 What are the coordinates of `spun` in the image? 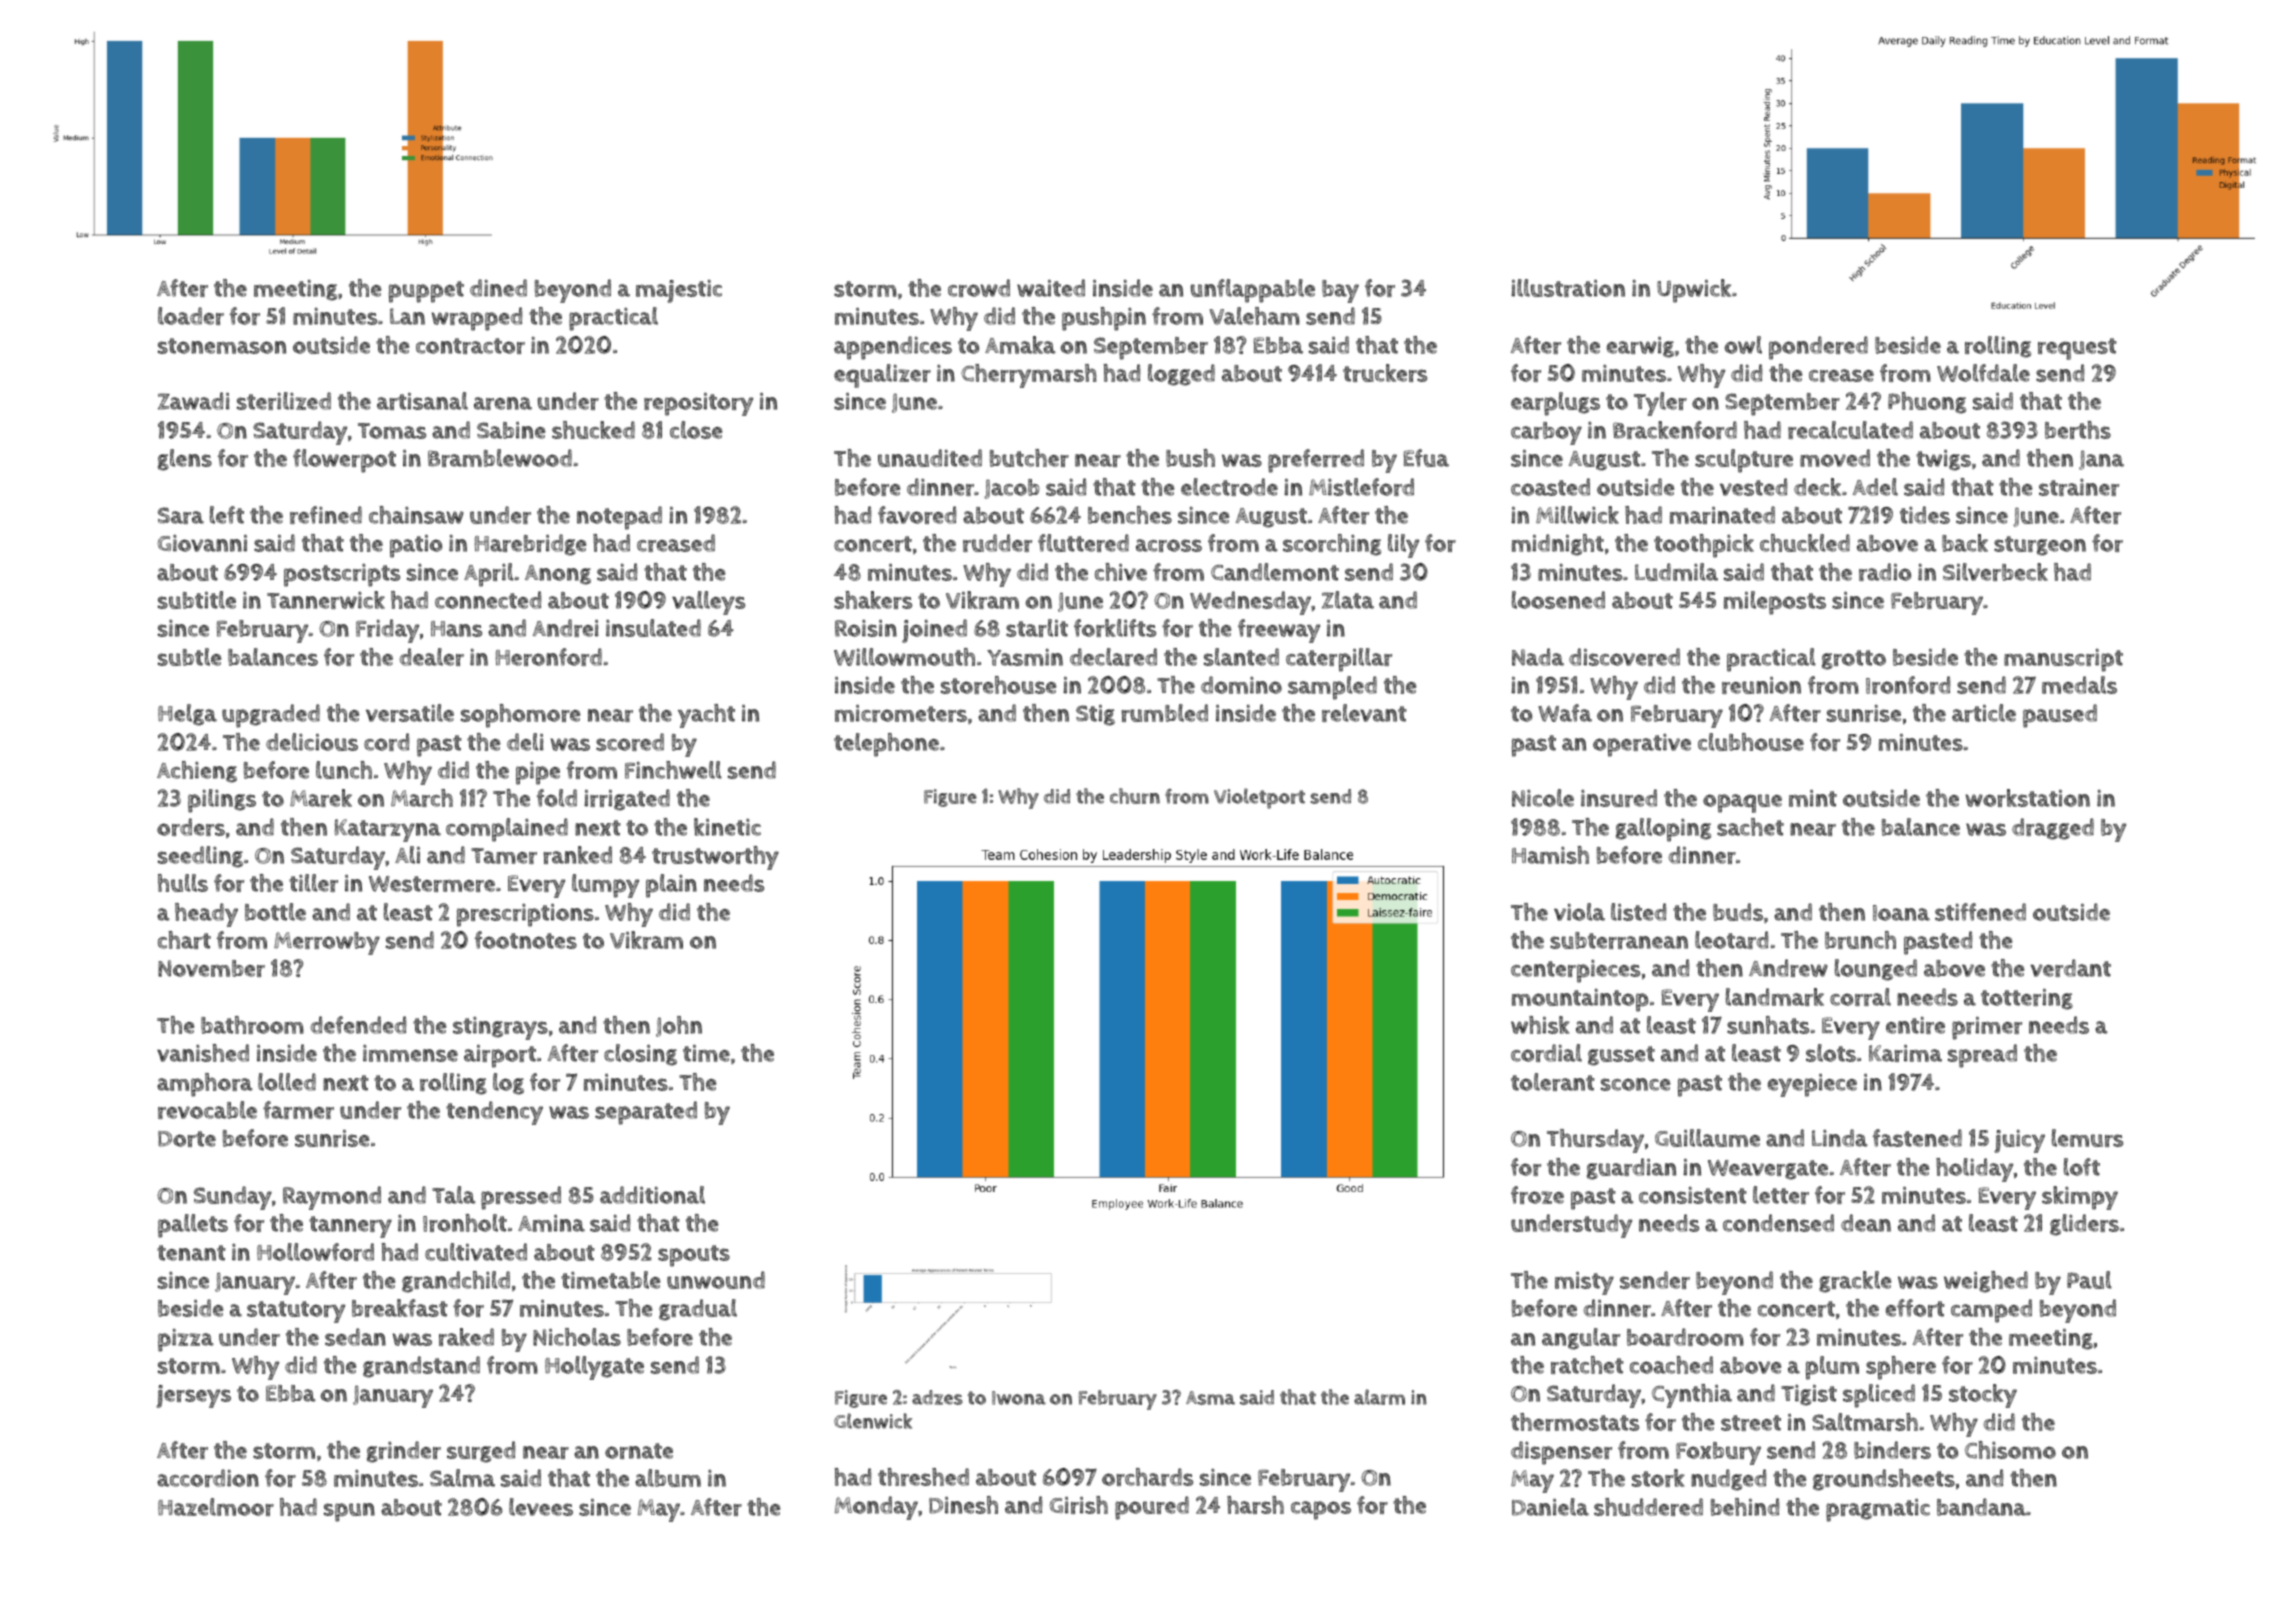 It's located at (349, 1512).
